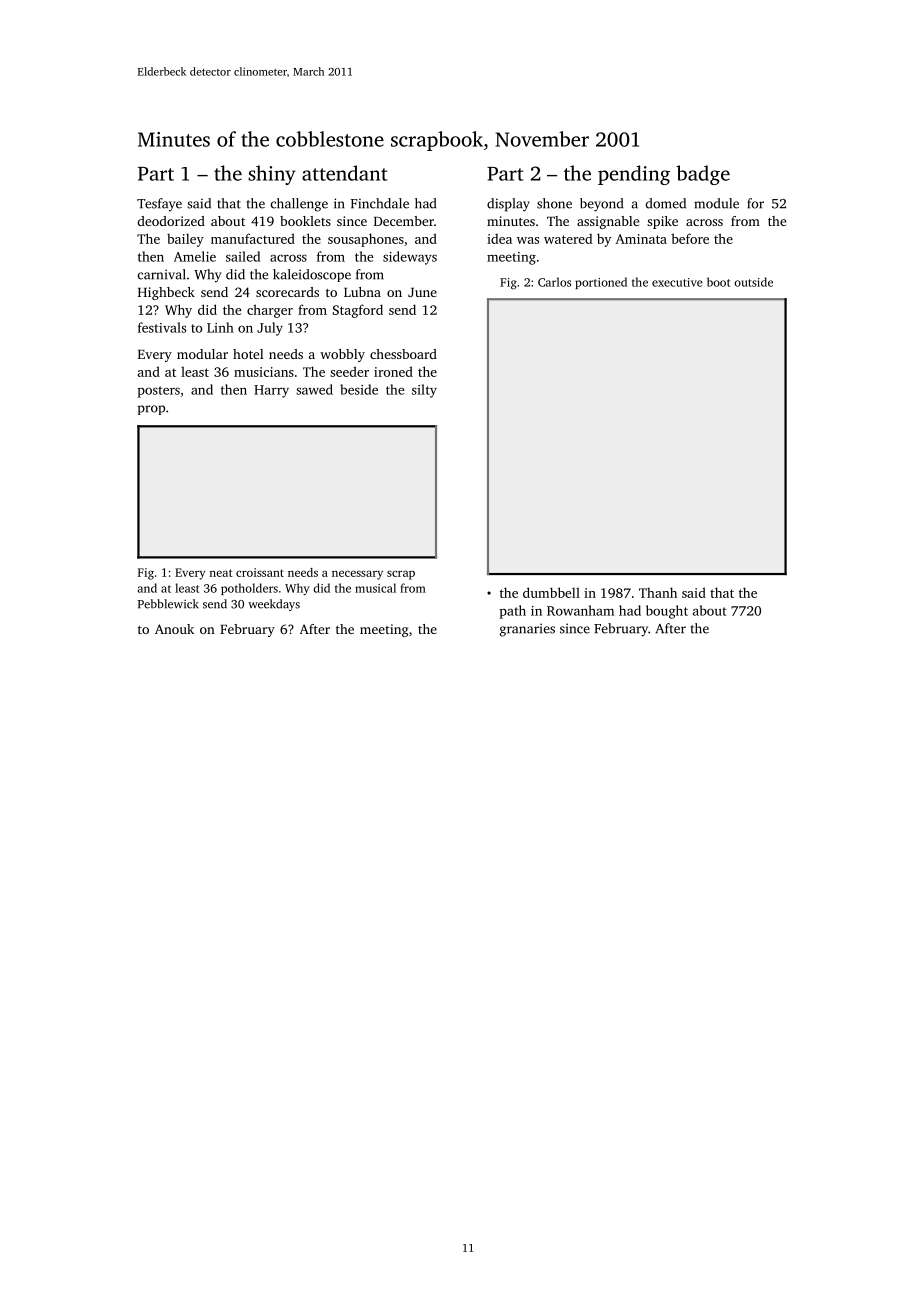 The width and height of the screenshot is (924, 1311). Describe the element at coordinates (357, 575) in the screenshot. I see `necessary` at that location.
